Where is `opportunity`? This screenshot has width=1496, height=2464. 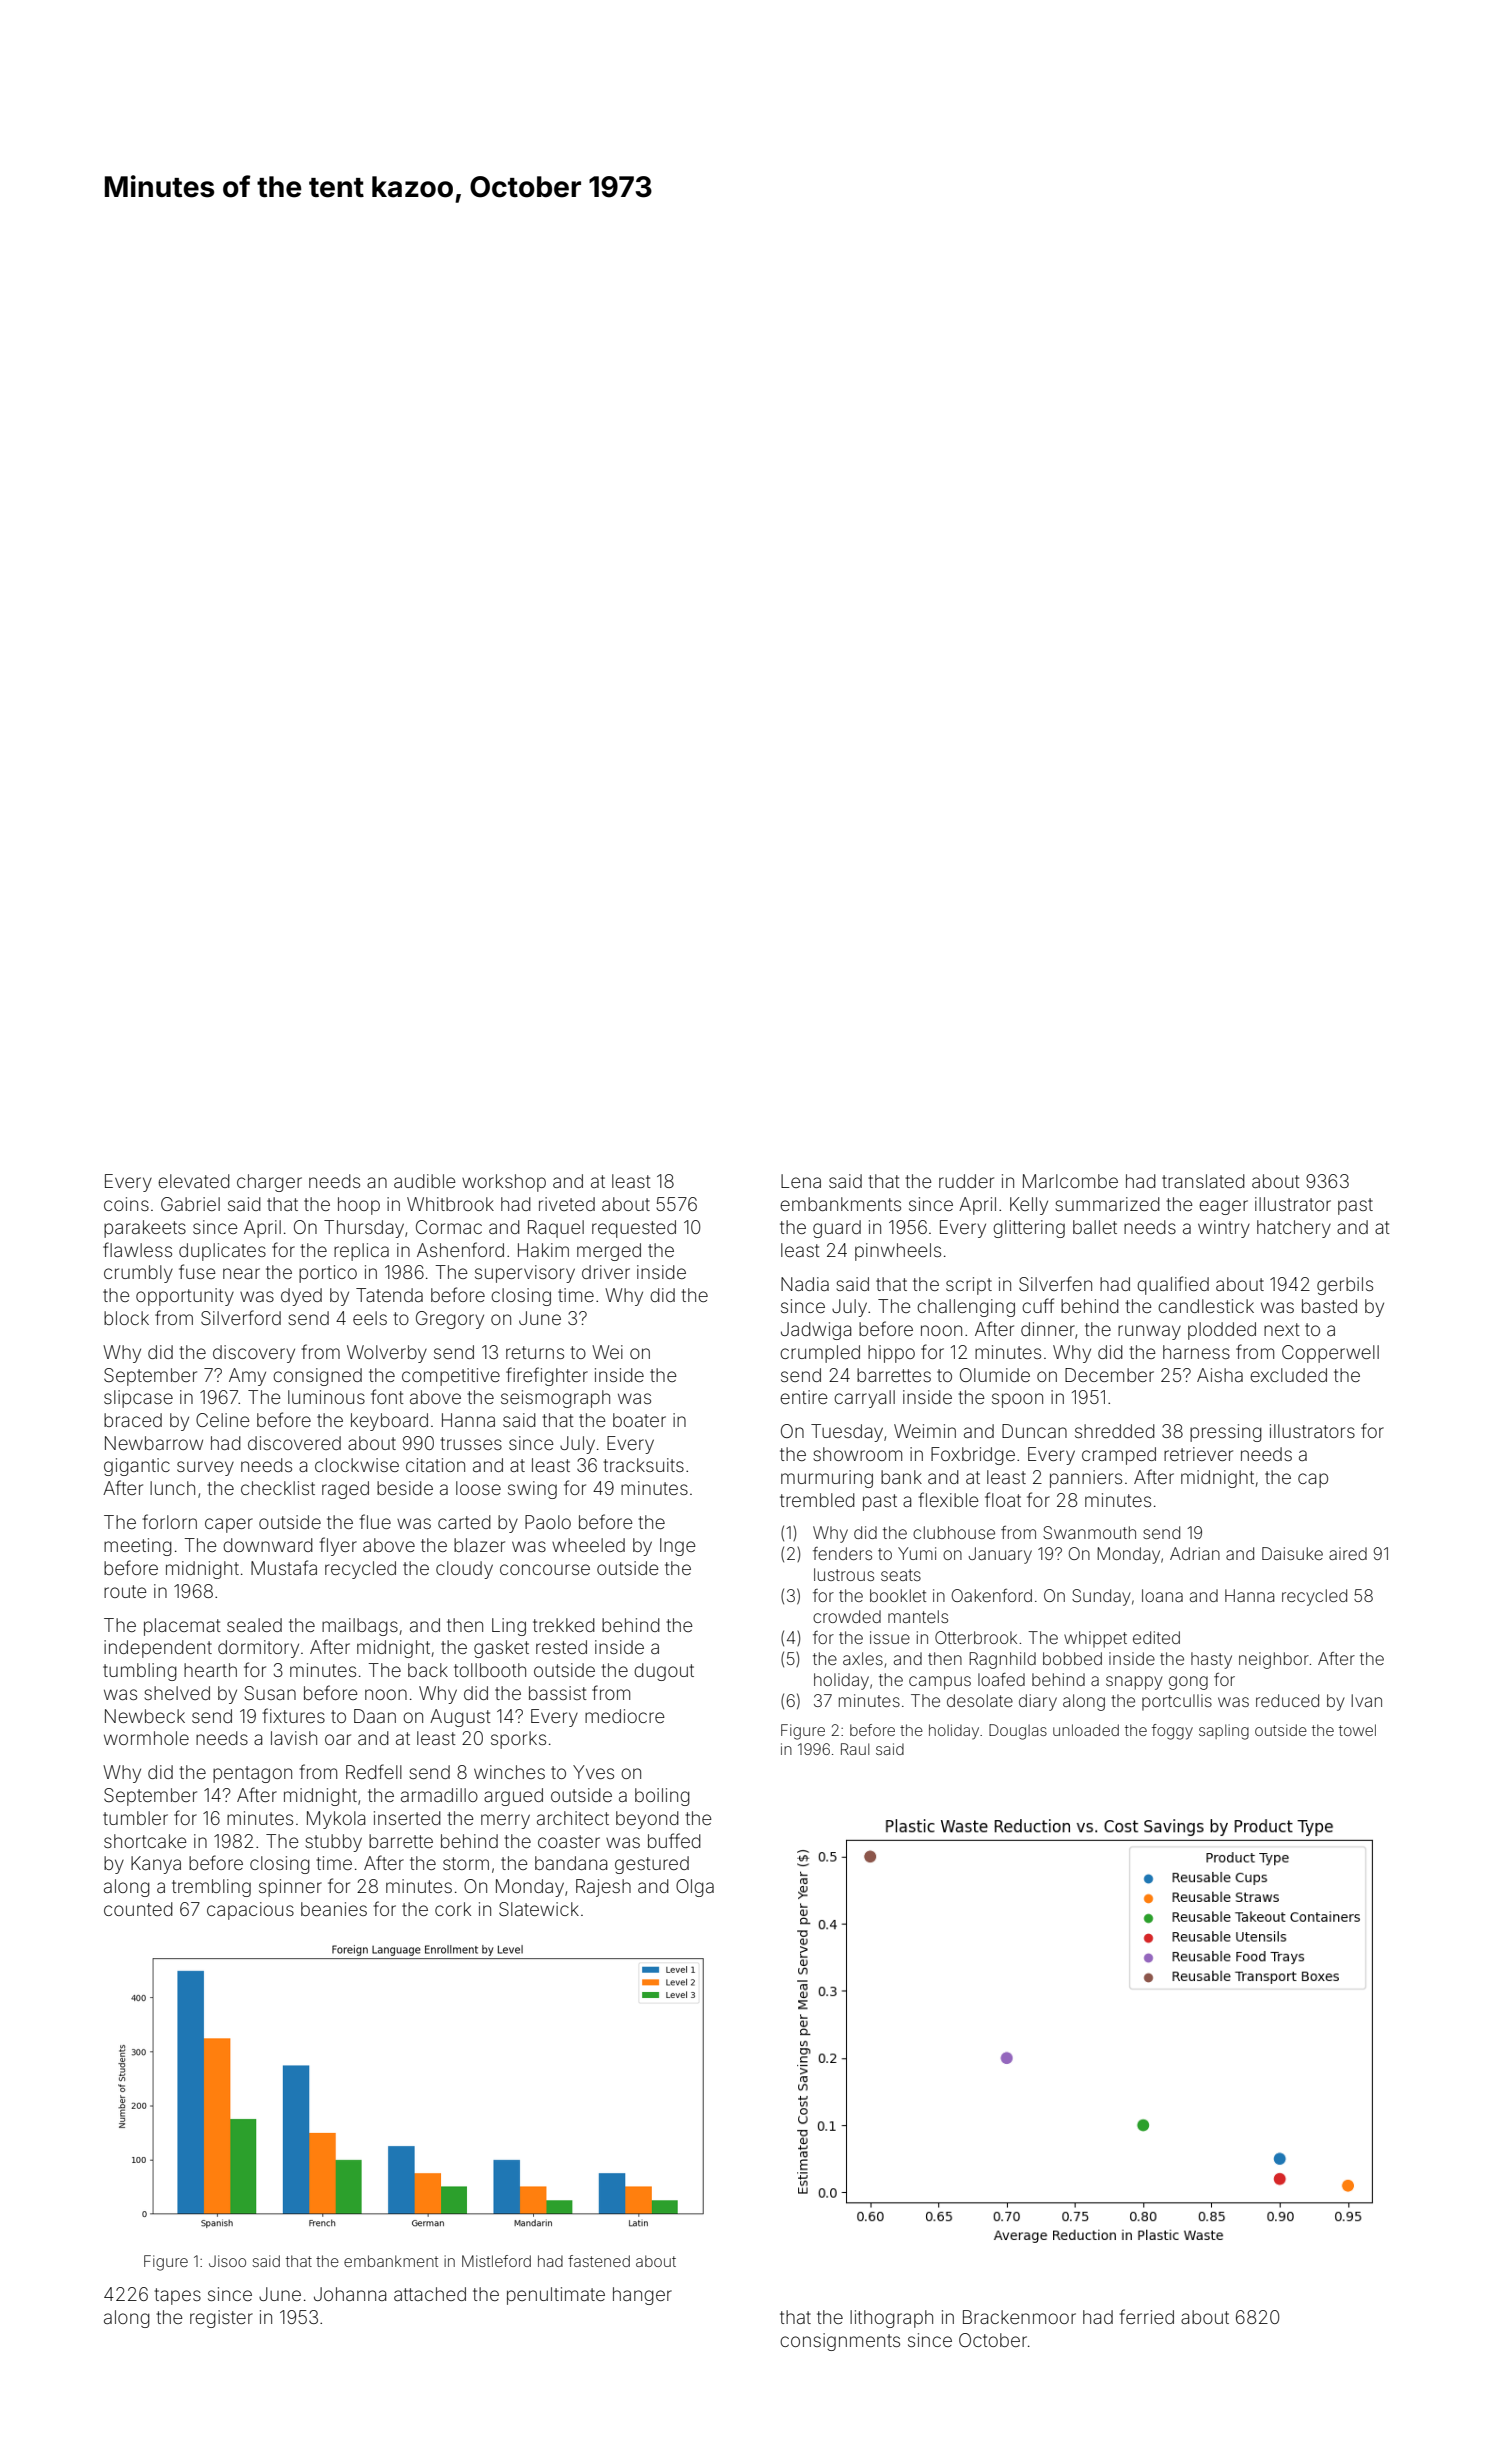
opportunity is located at coordinates (185, 1297).
